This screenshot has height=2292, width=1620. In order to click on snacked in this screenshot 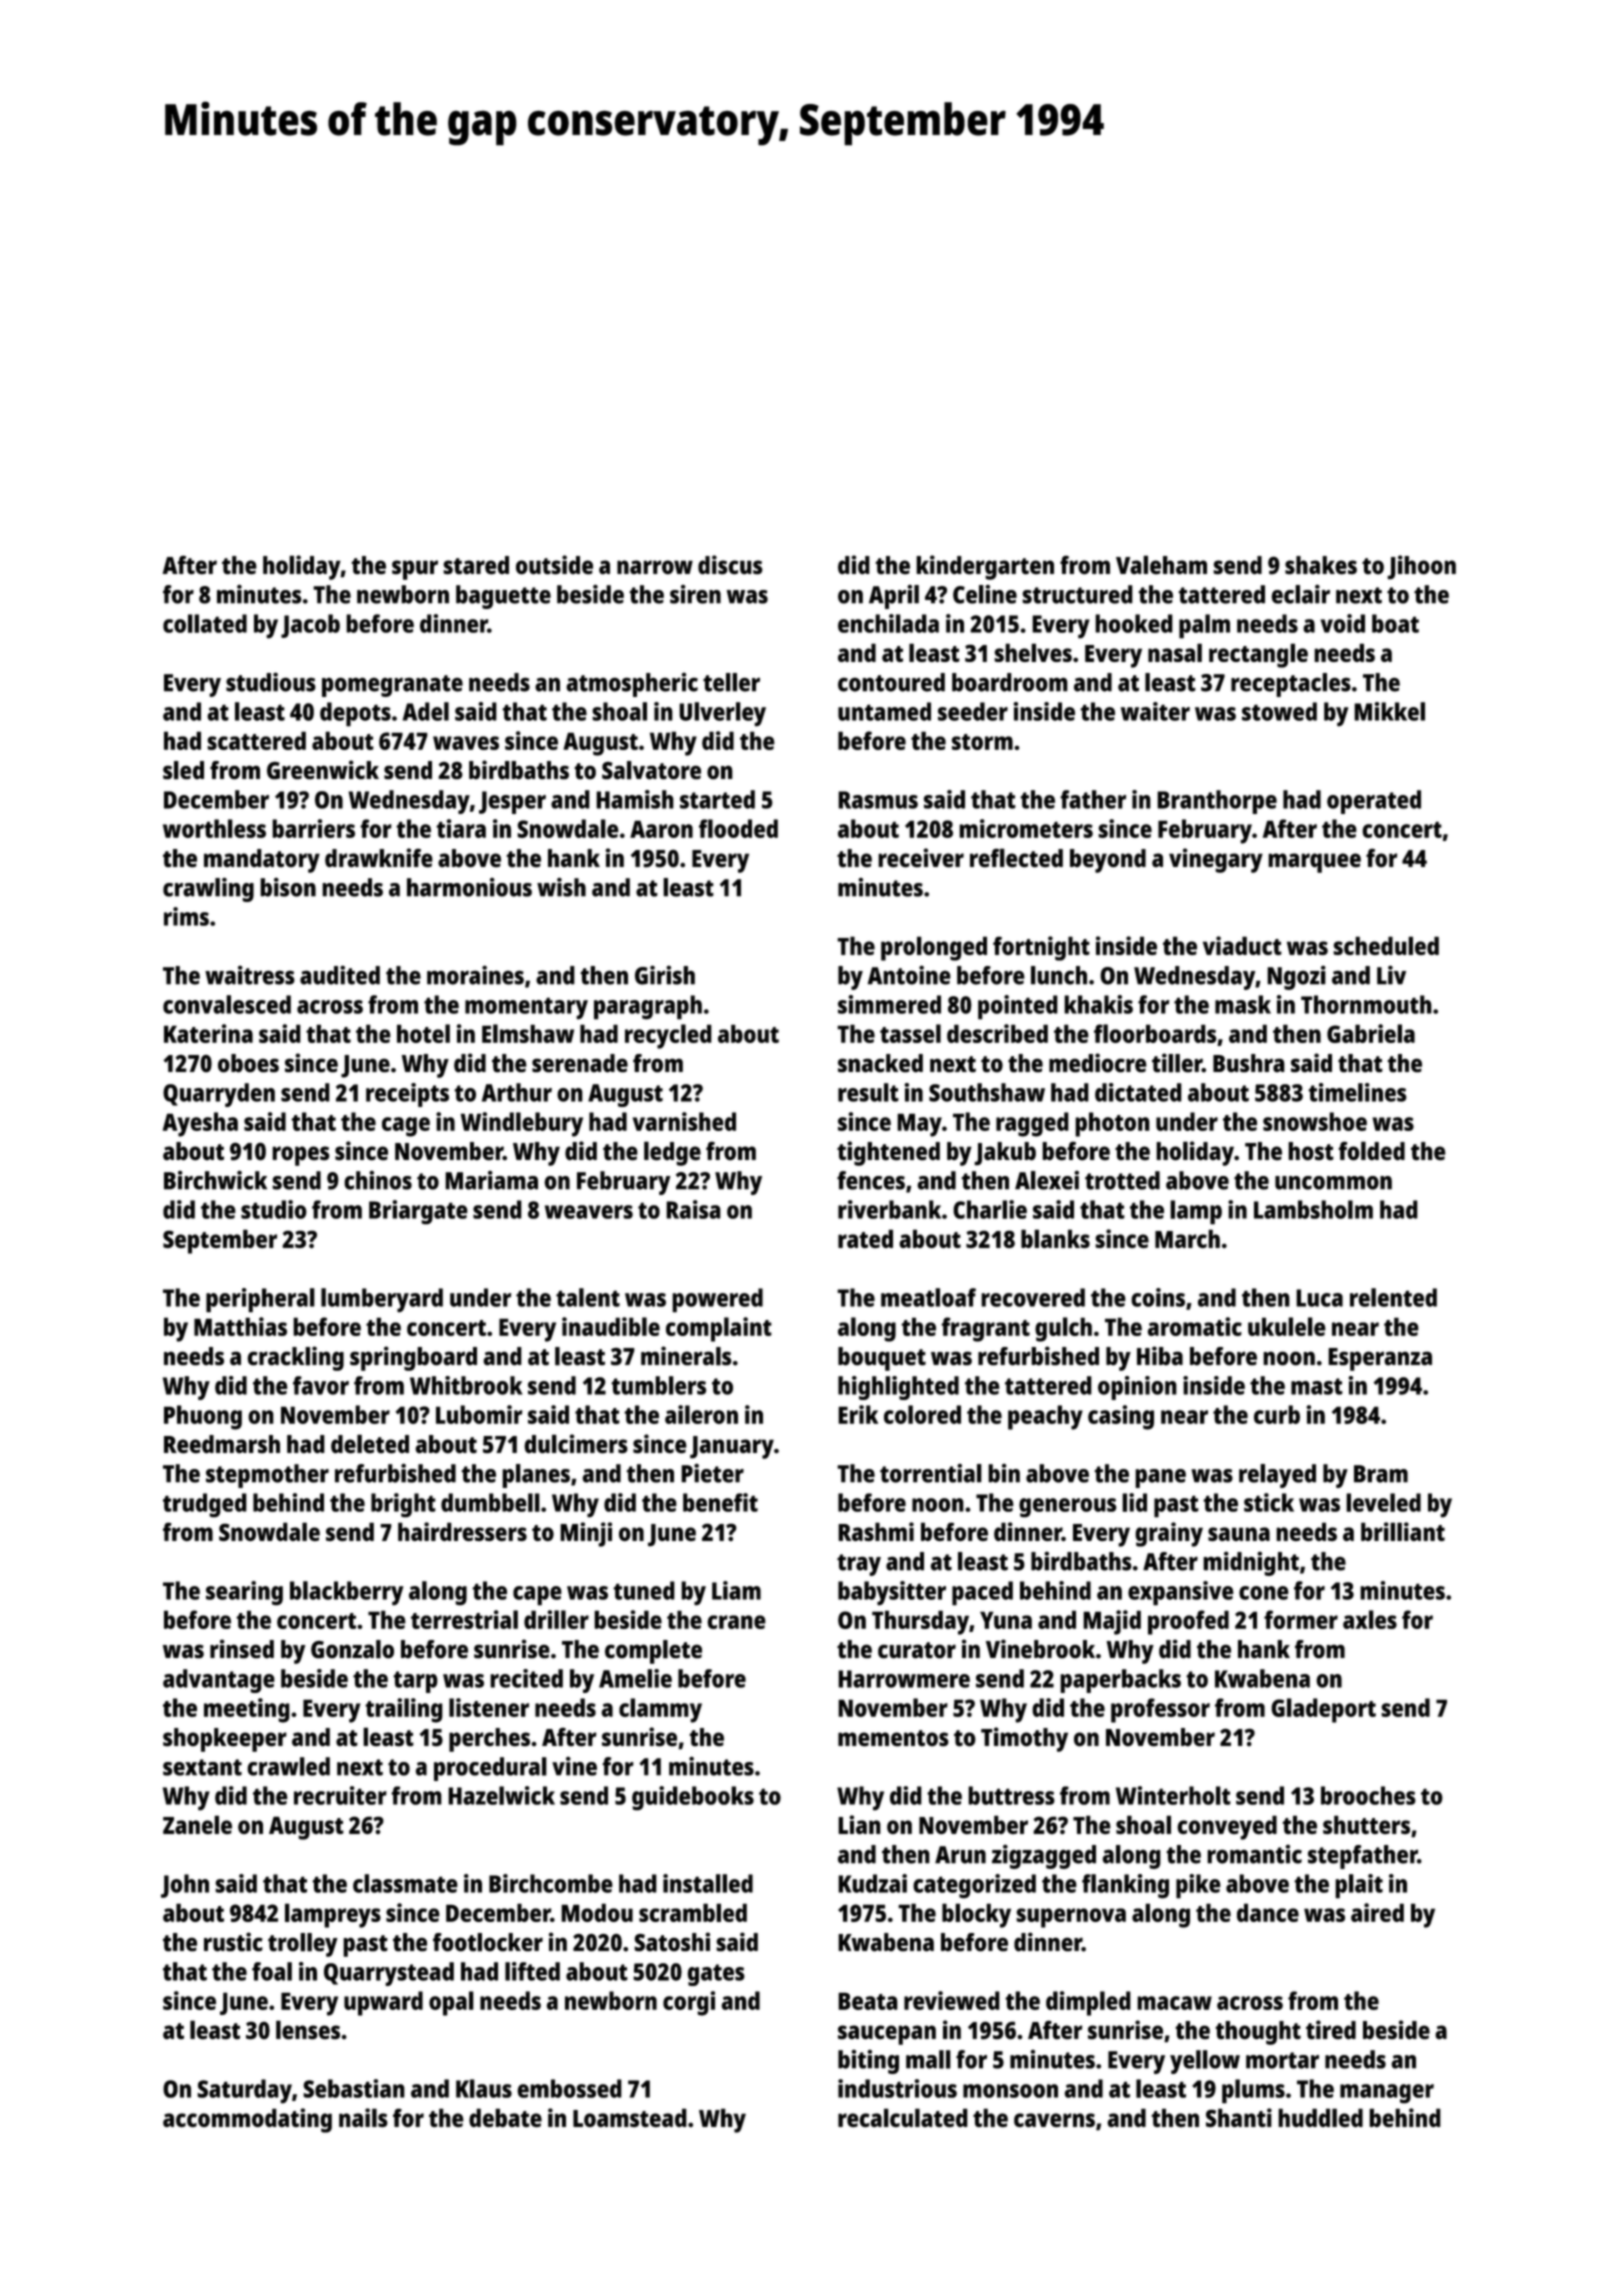, I will do `click(880, 1063)`.
